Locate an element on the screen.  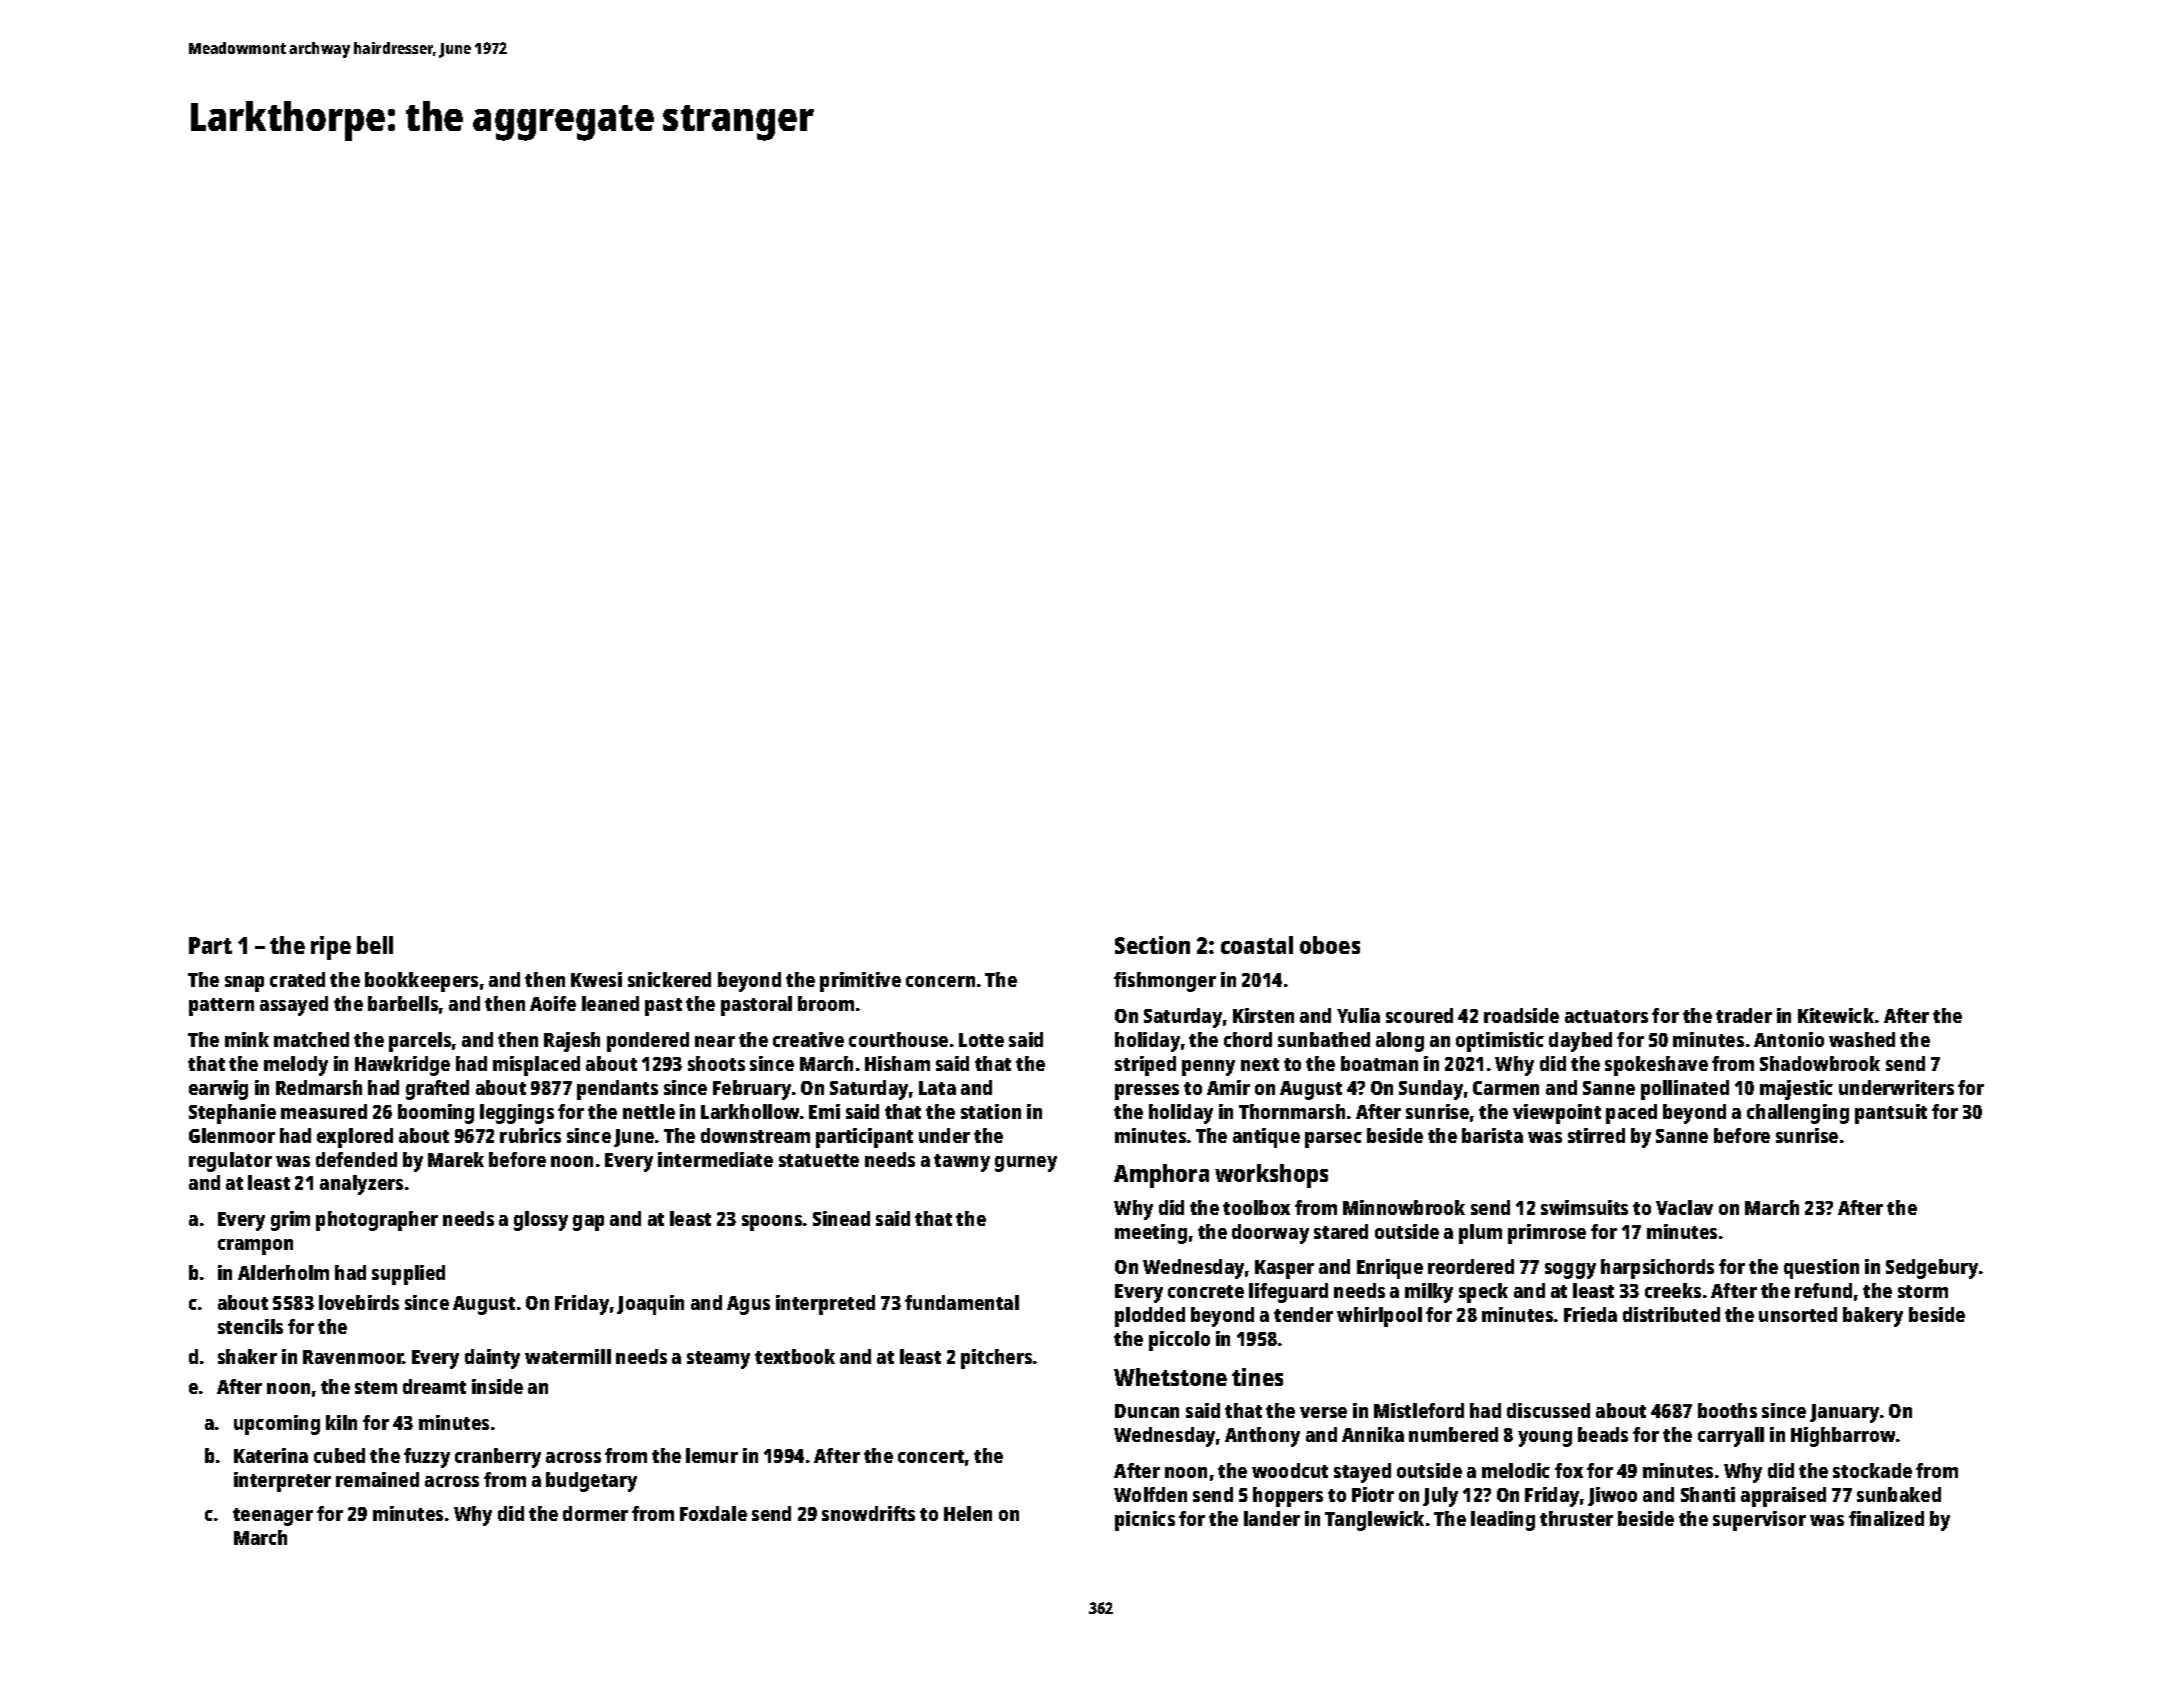
lovebirds is located at coordinates (359, 1302).
